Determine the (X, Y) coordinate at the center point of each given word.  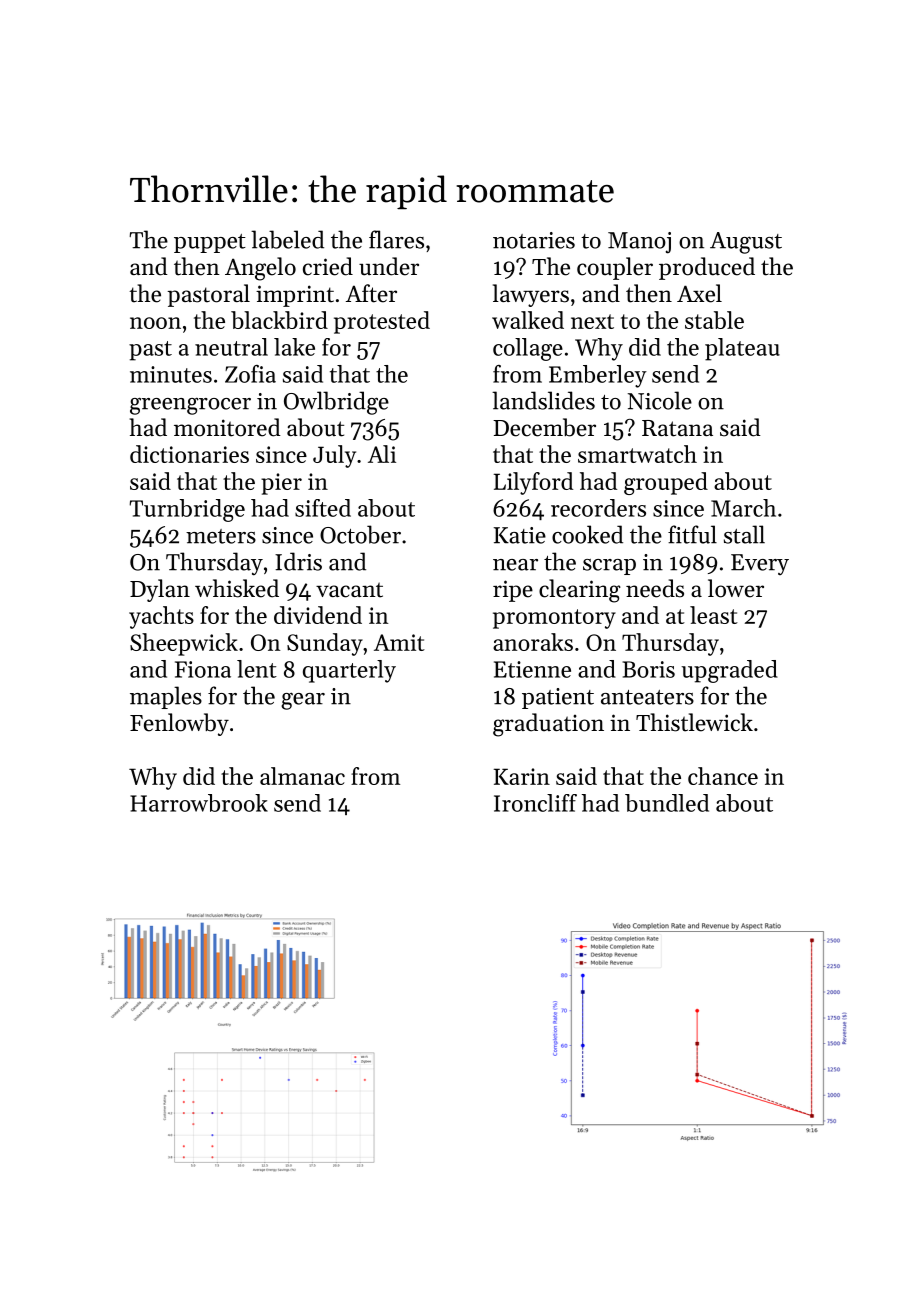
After (371, 293)
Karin (521, 776)
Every (760, 564)
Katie (520, 535)
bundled (667, 803)
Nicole (660, 400)
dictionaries (189, 454)
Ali (382, 454)
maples (166, 697)
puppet (210, 243)
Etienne (532, 669)
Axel (699, 293)
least (714, 615)
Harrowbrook (199, 803)
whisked (237, 588)
